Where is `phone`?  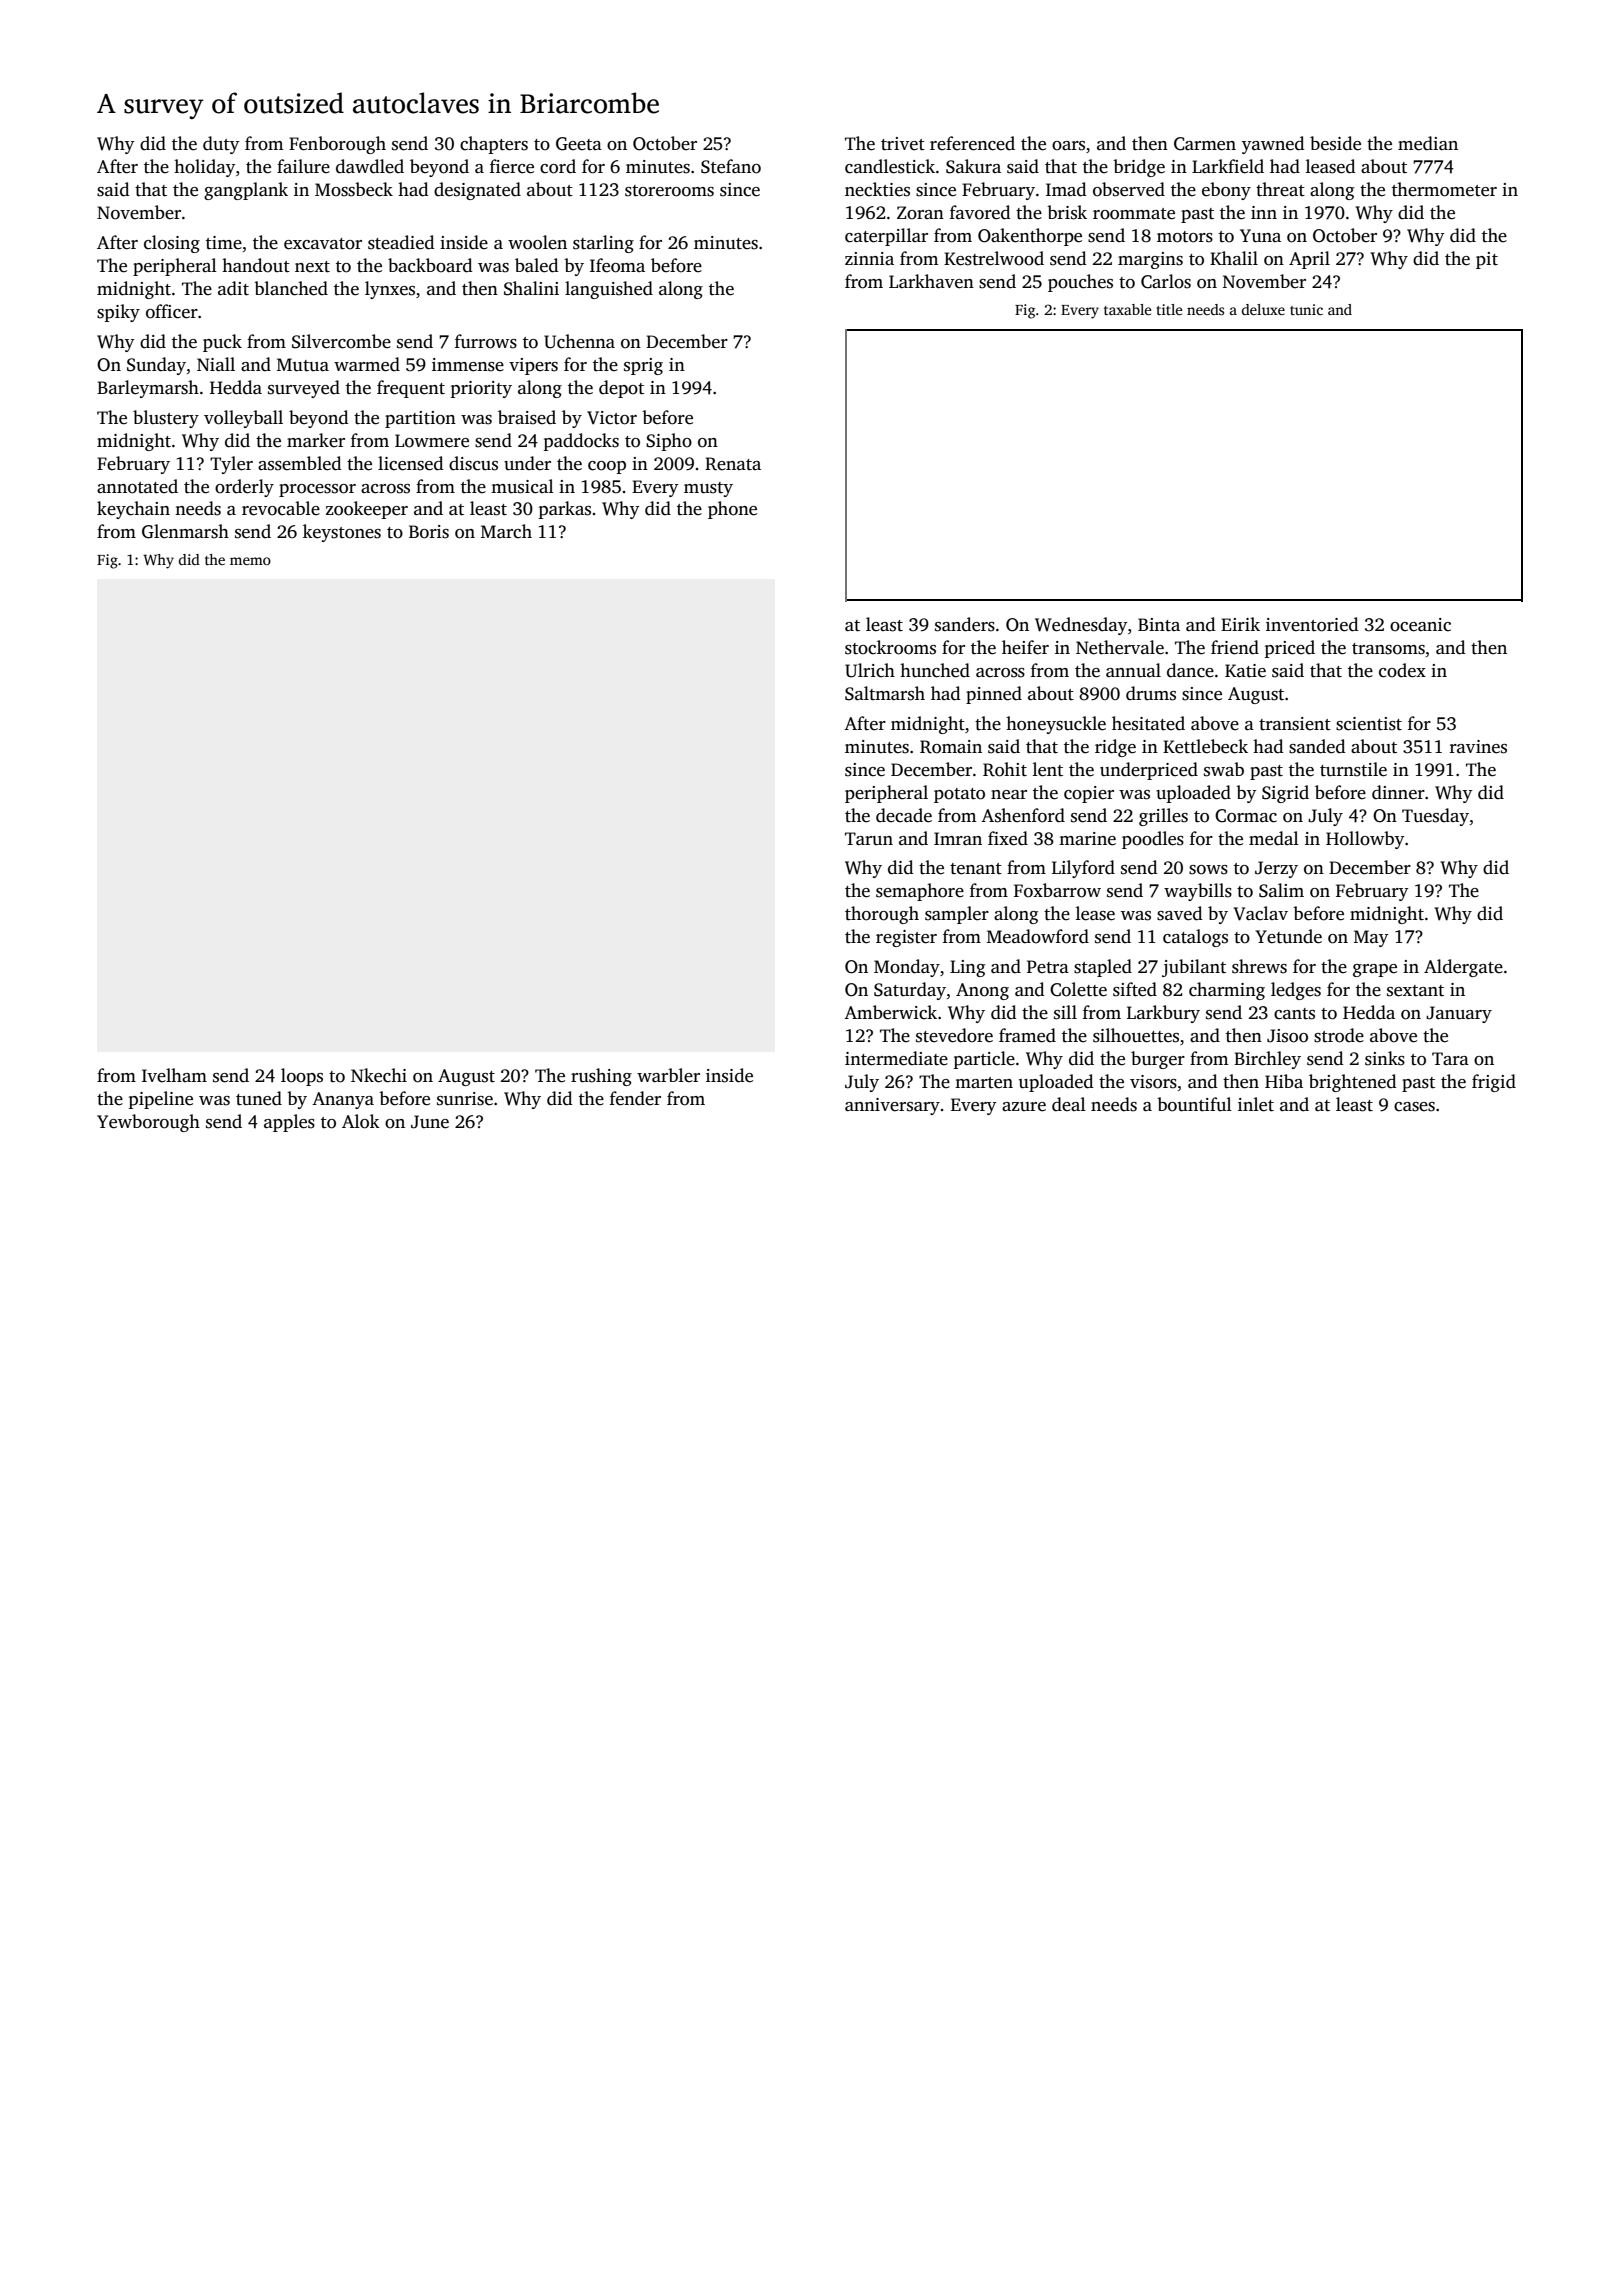
phone is located at coordinates (732, 510).
